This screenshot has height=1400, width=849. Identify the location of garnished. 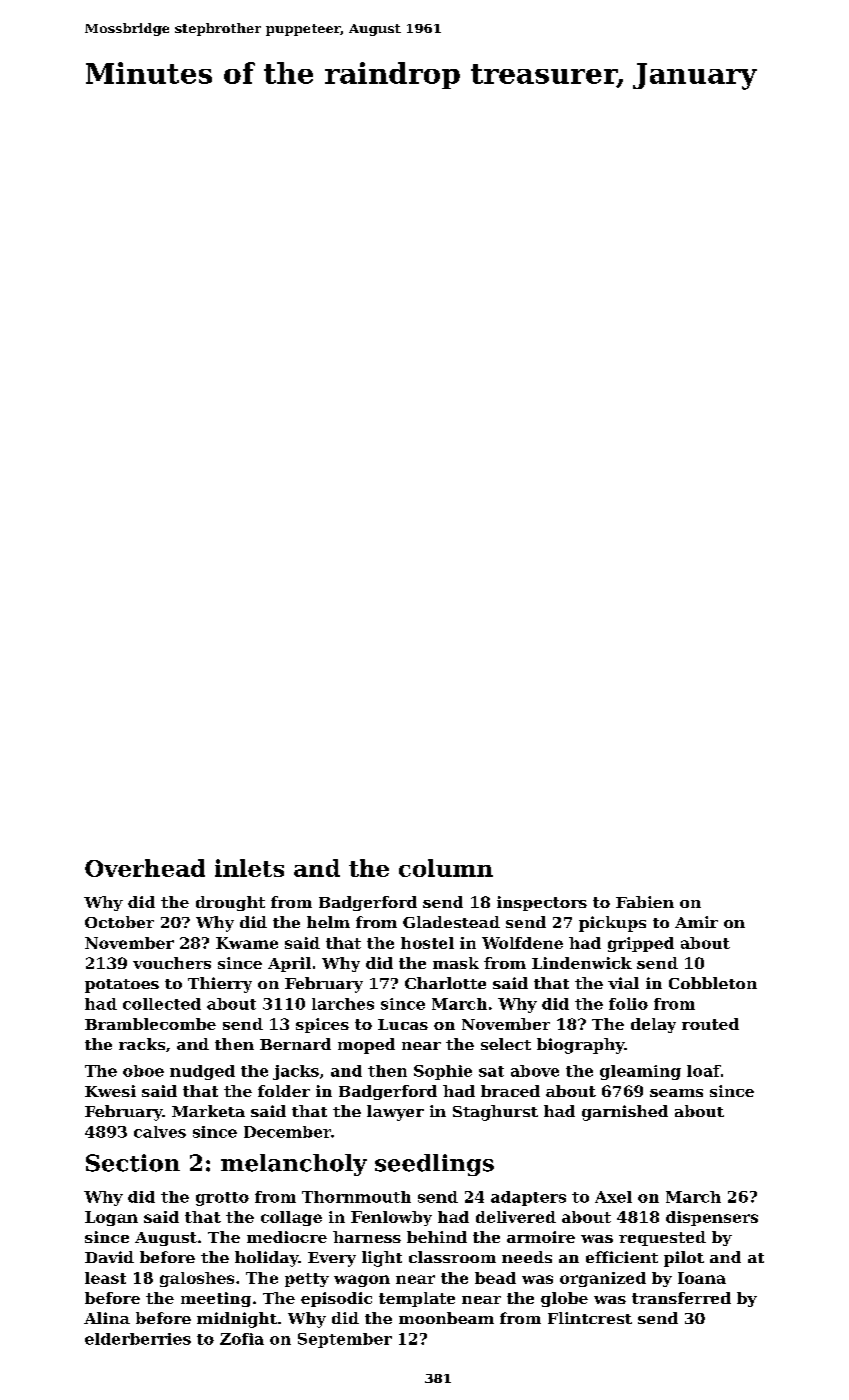
(625, 1113).
